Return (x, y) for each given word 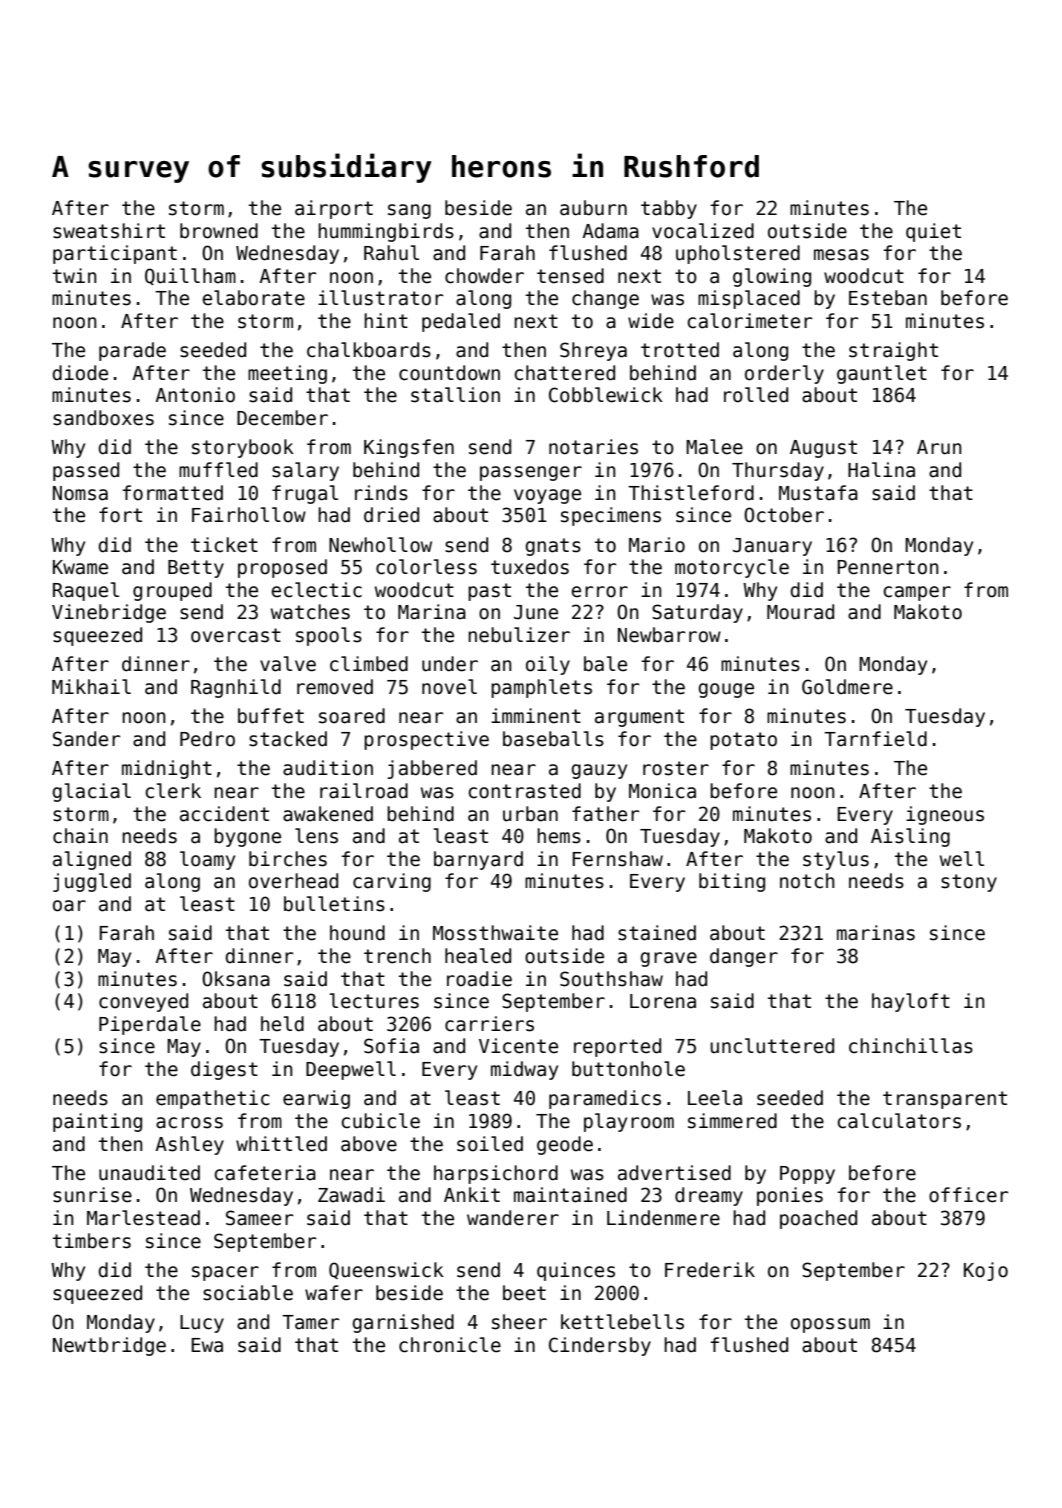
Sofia (391, 1046)
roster (676, 768)
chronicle (450, 1345)
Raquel (86, 591)
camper (917, 593)
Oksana (236, 979)
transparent (945, 1100)
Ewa (207, 1345)
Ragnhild (236, 688)
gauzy (599, 771)
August (823, 449)
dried (391, 515)
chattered (565, 373)
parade (132, 351)
